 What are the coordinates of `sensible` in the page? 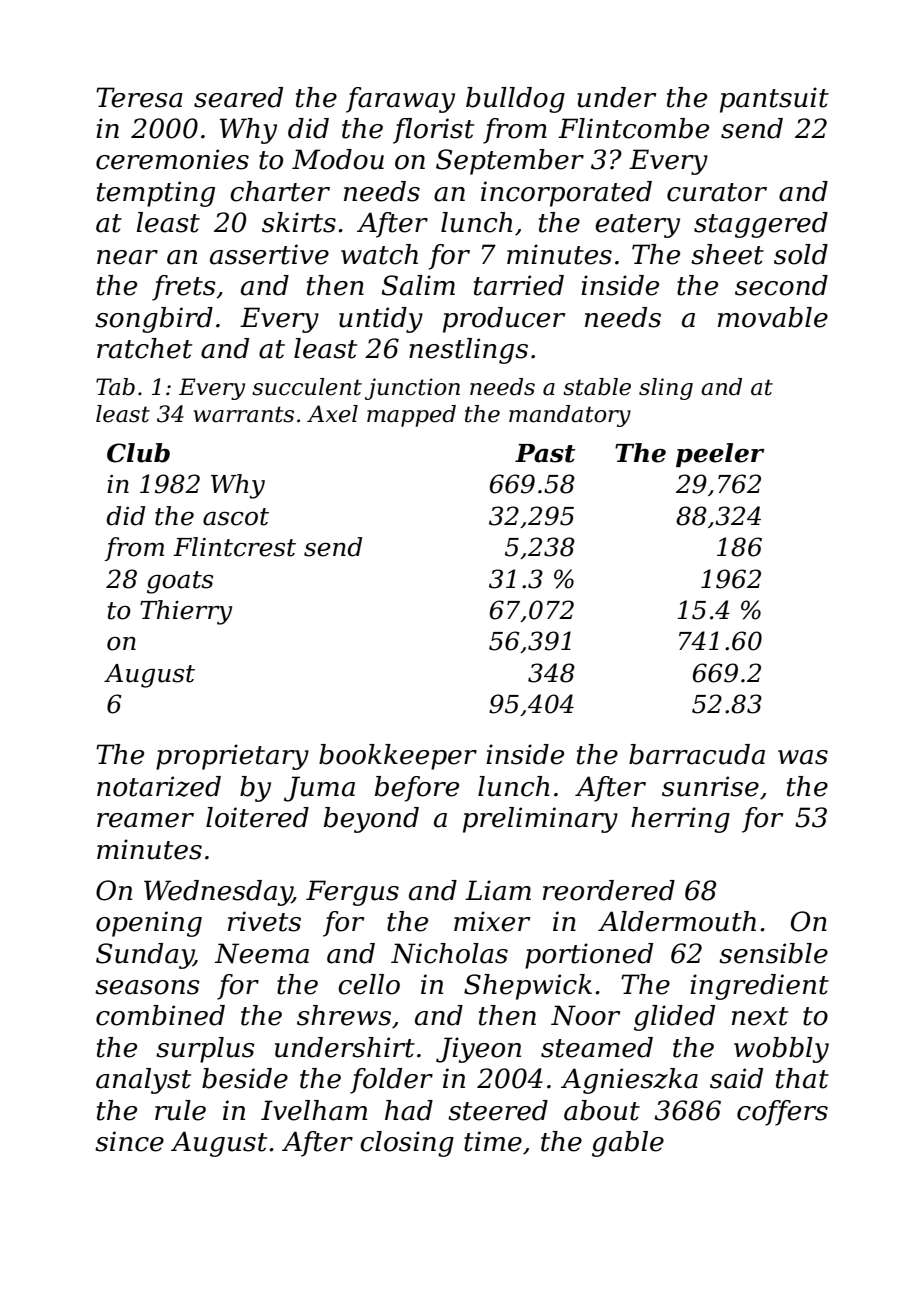 It's located at (773, 953).
